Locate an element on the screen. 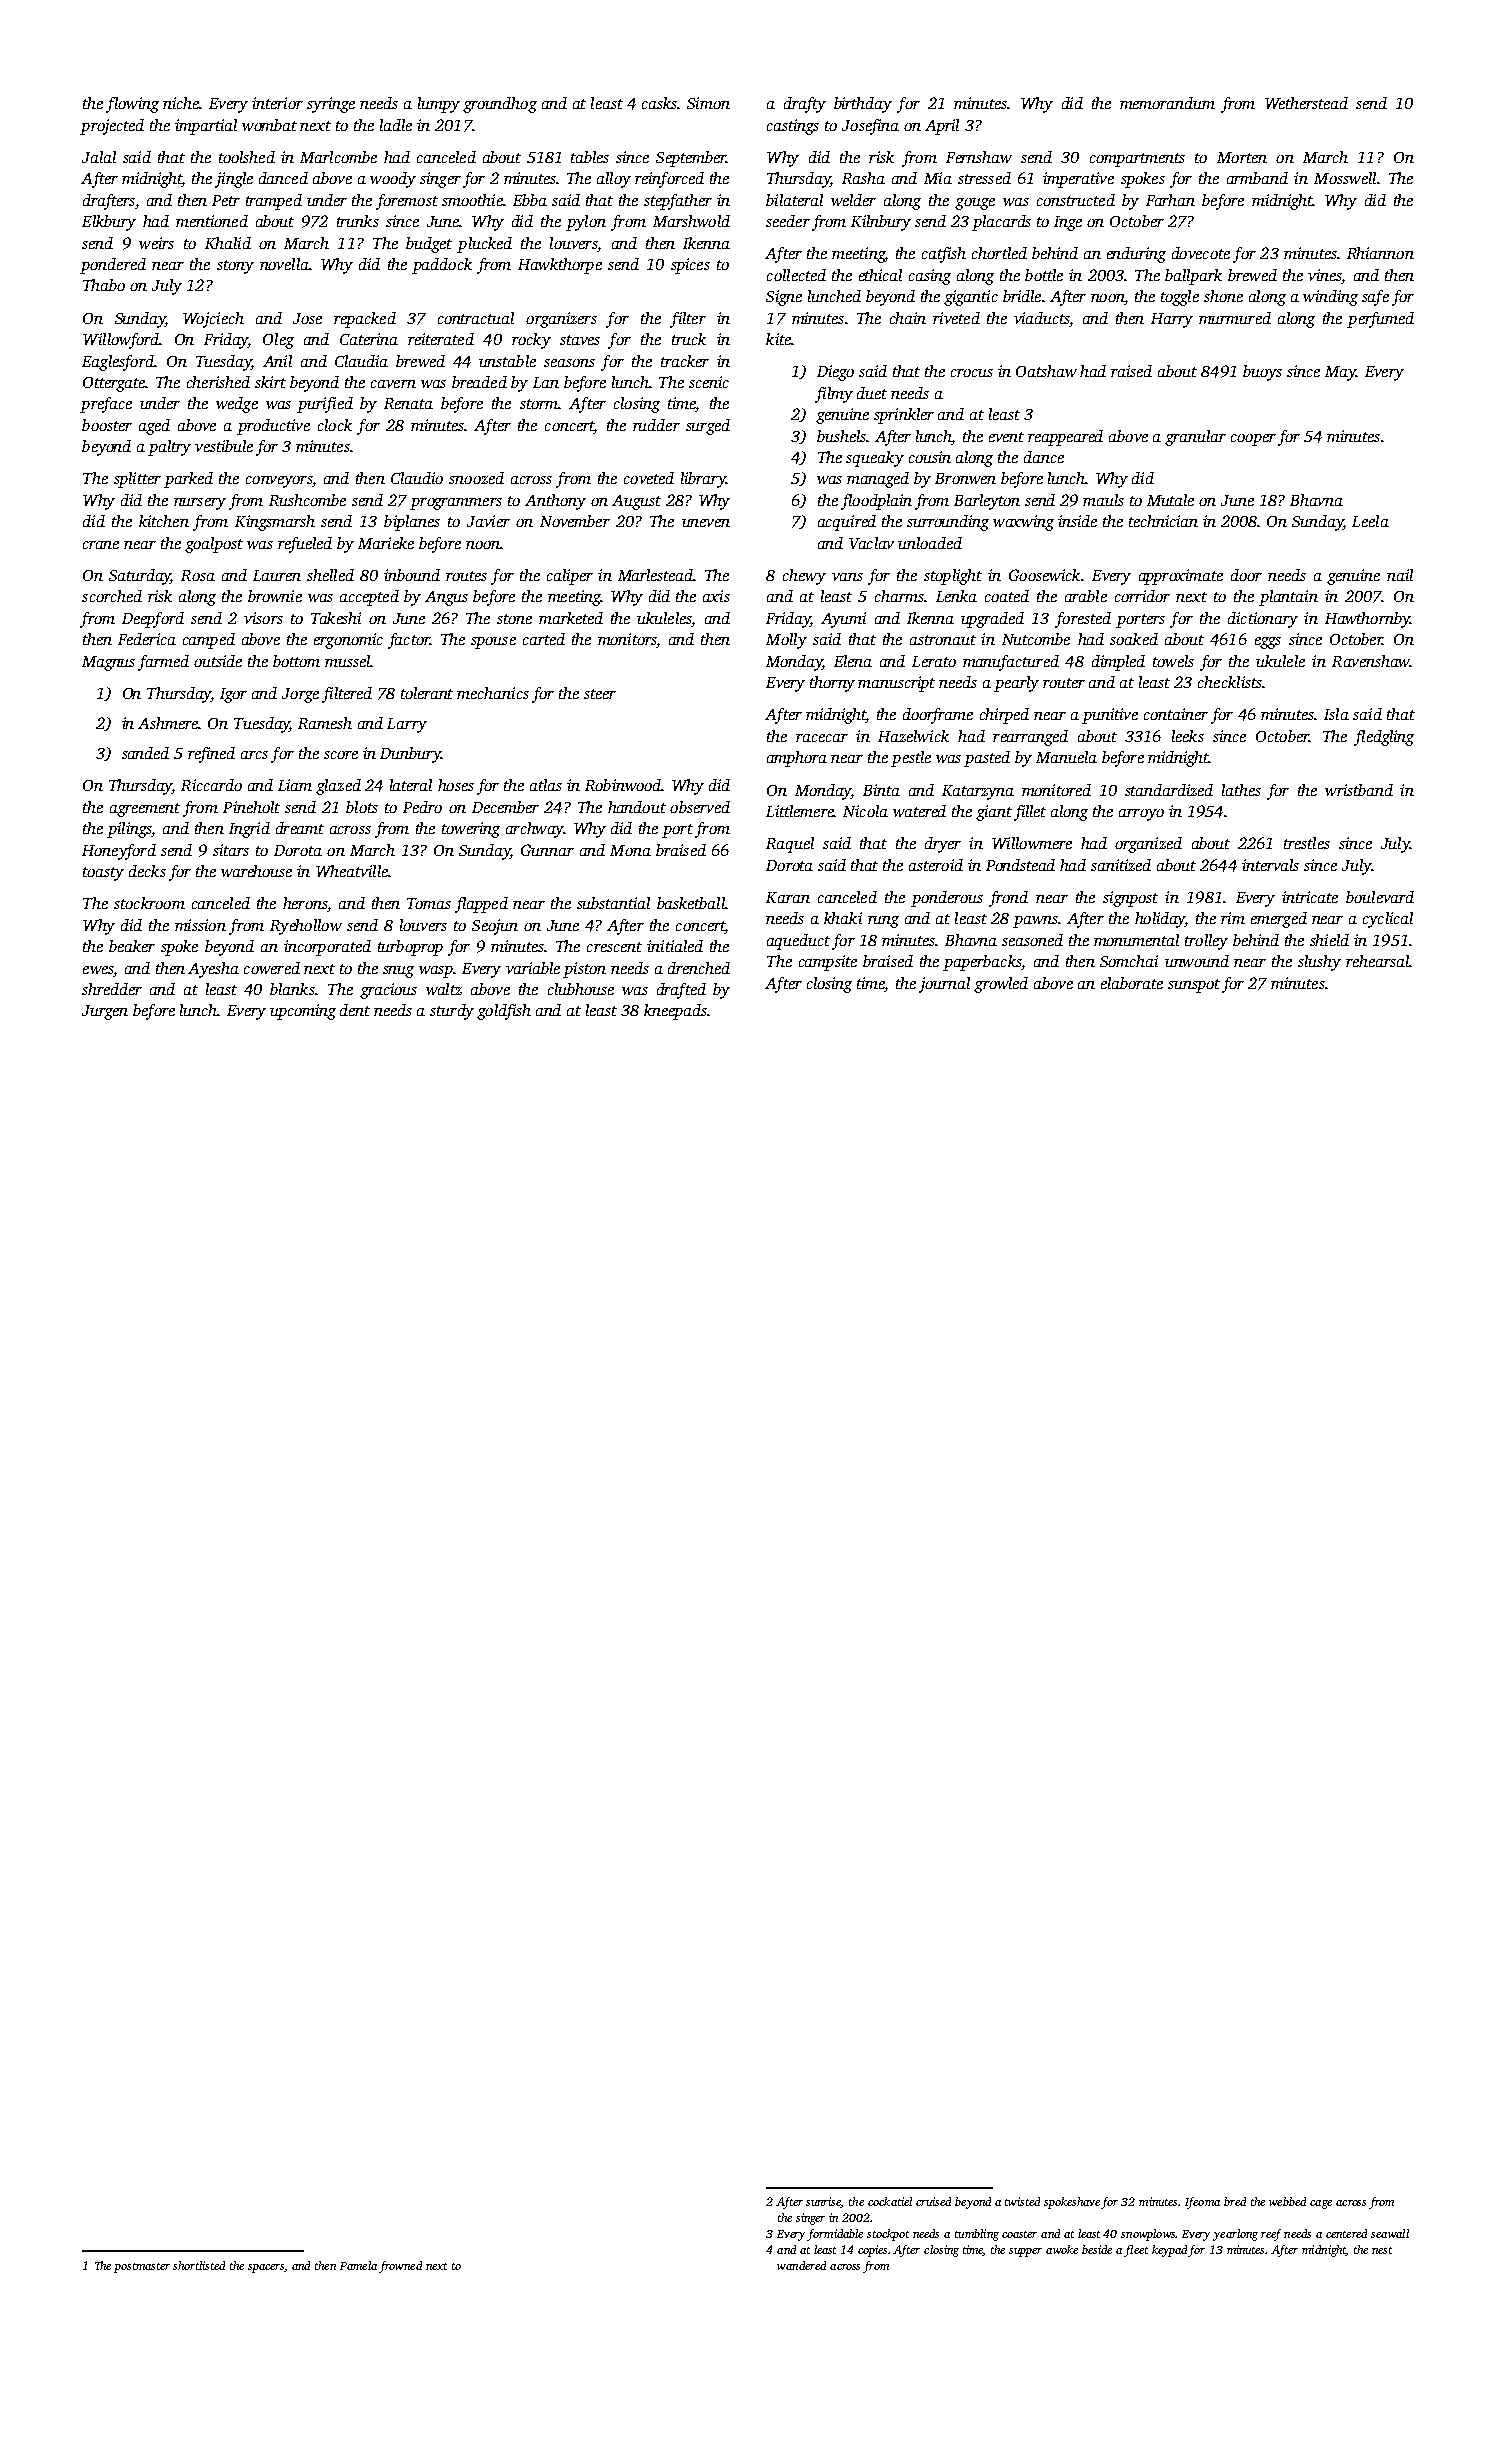 The image size is (1496, 2464). Simon is located at coordinates (708, 103).
